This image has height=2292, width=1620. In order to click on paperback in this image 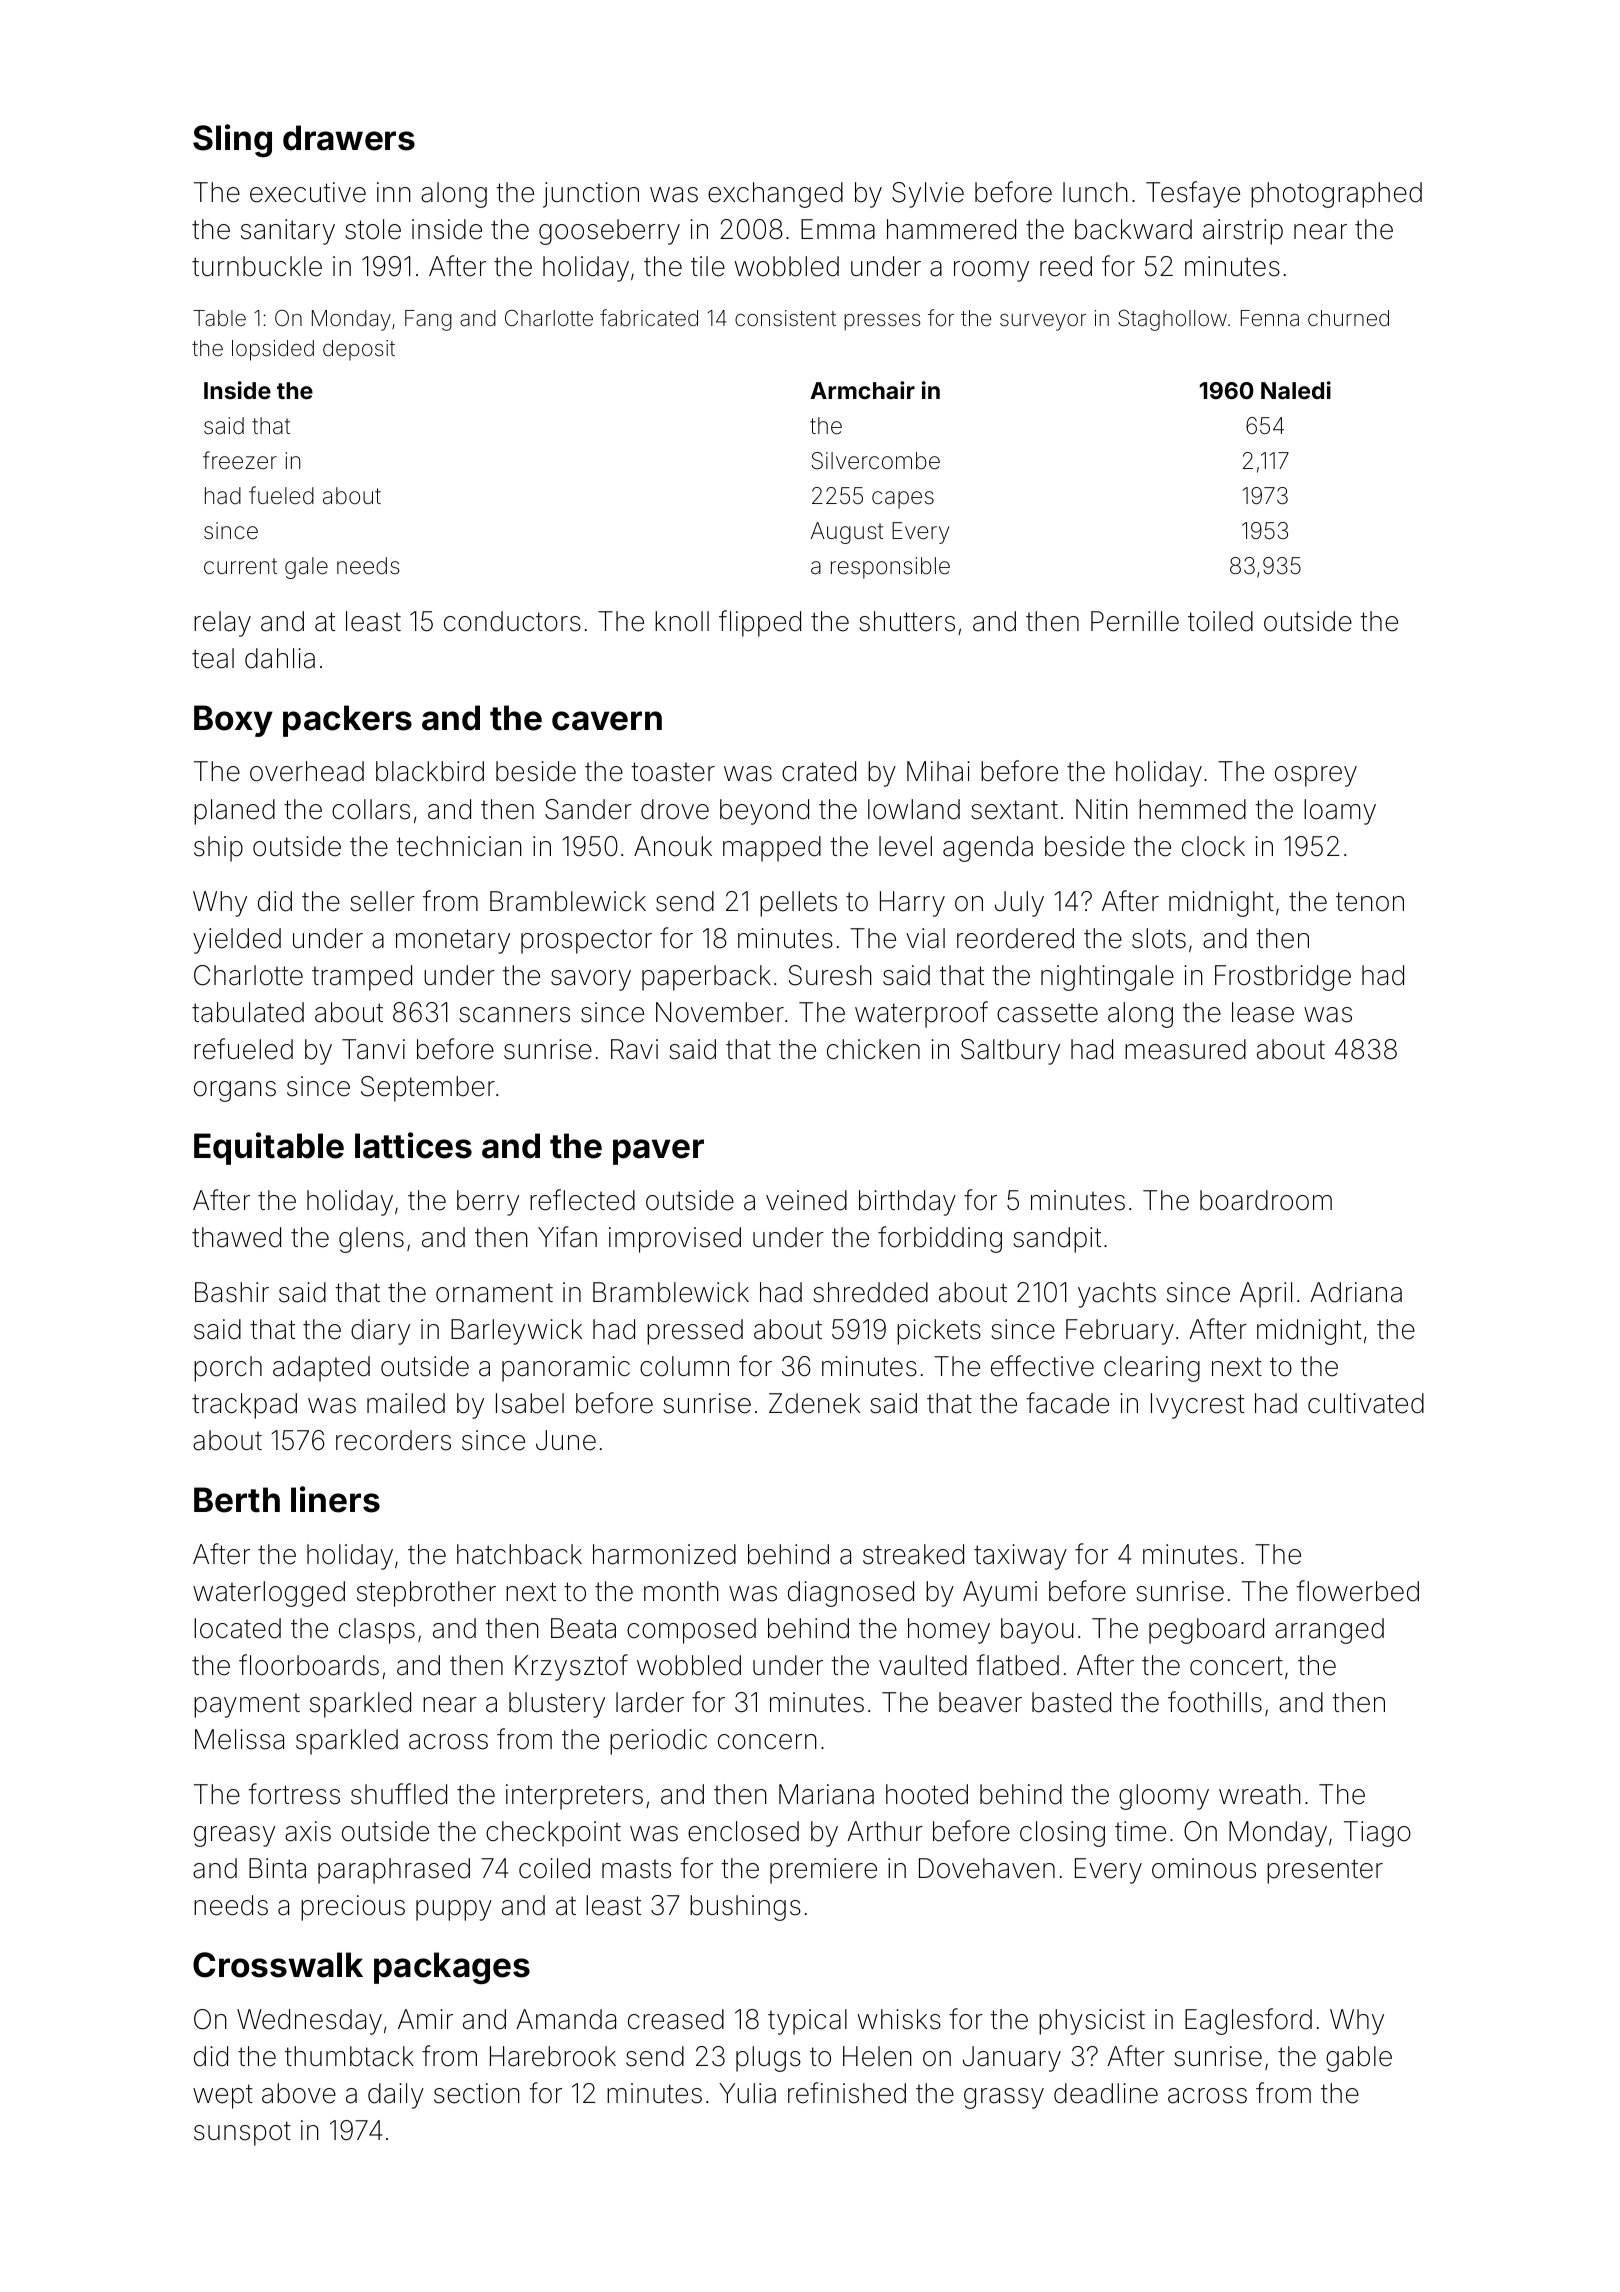, I will do `click(706, 978)`.
